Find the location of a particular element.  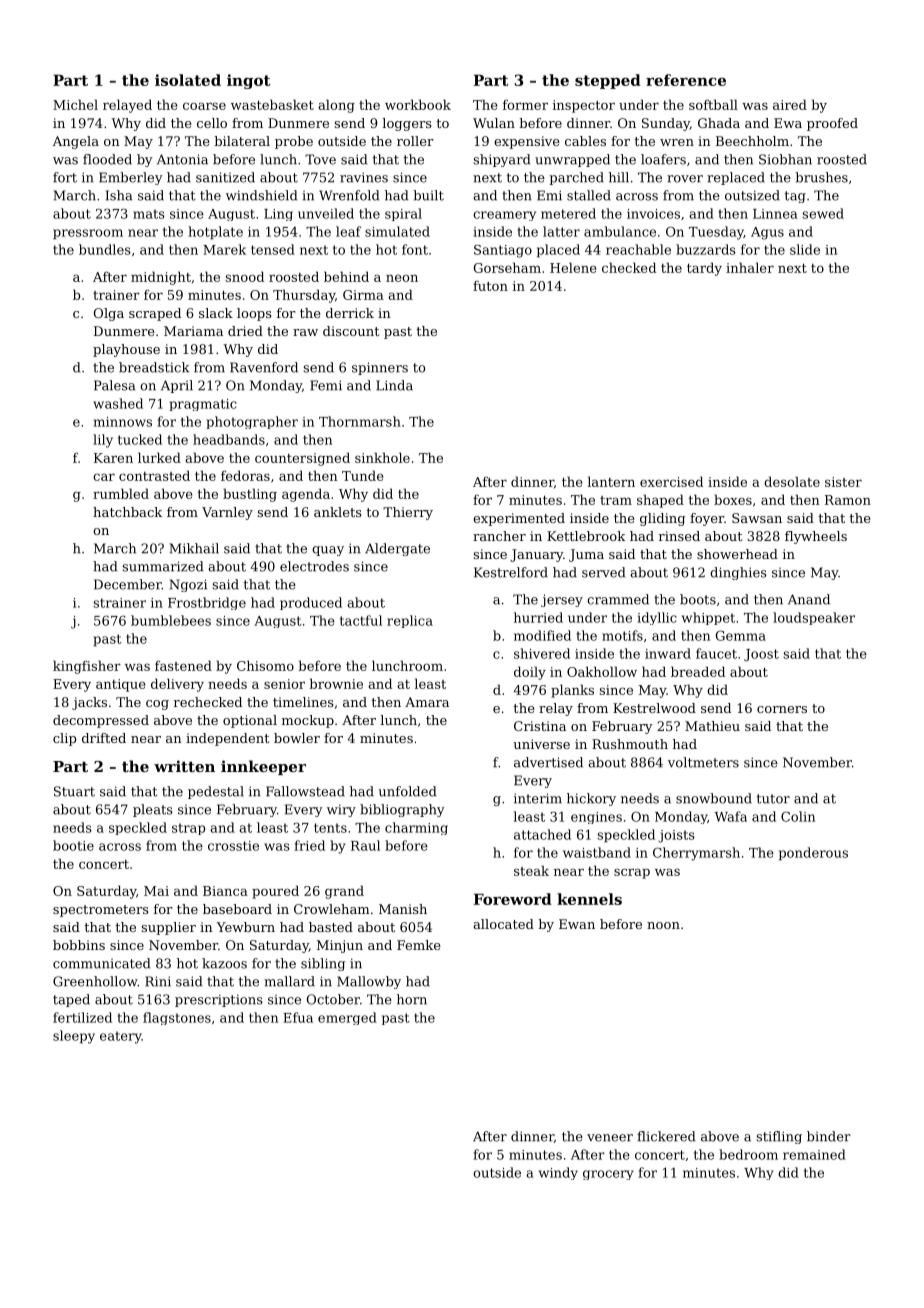

Amara is located at coordinates (427, 702).
